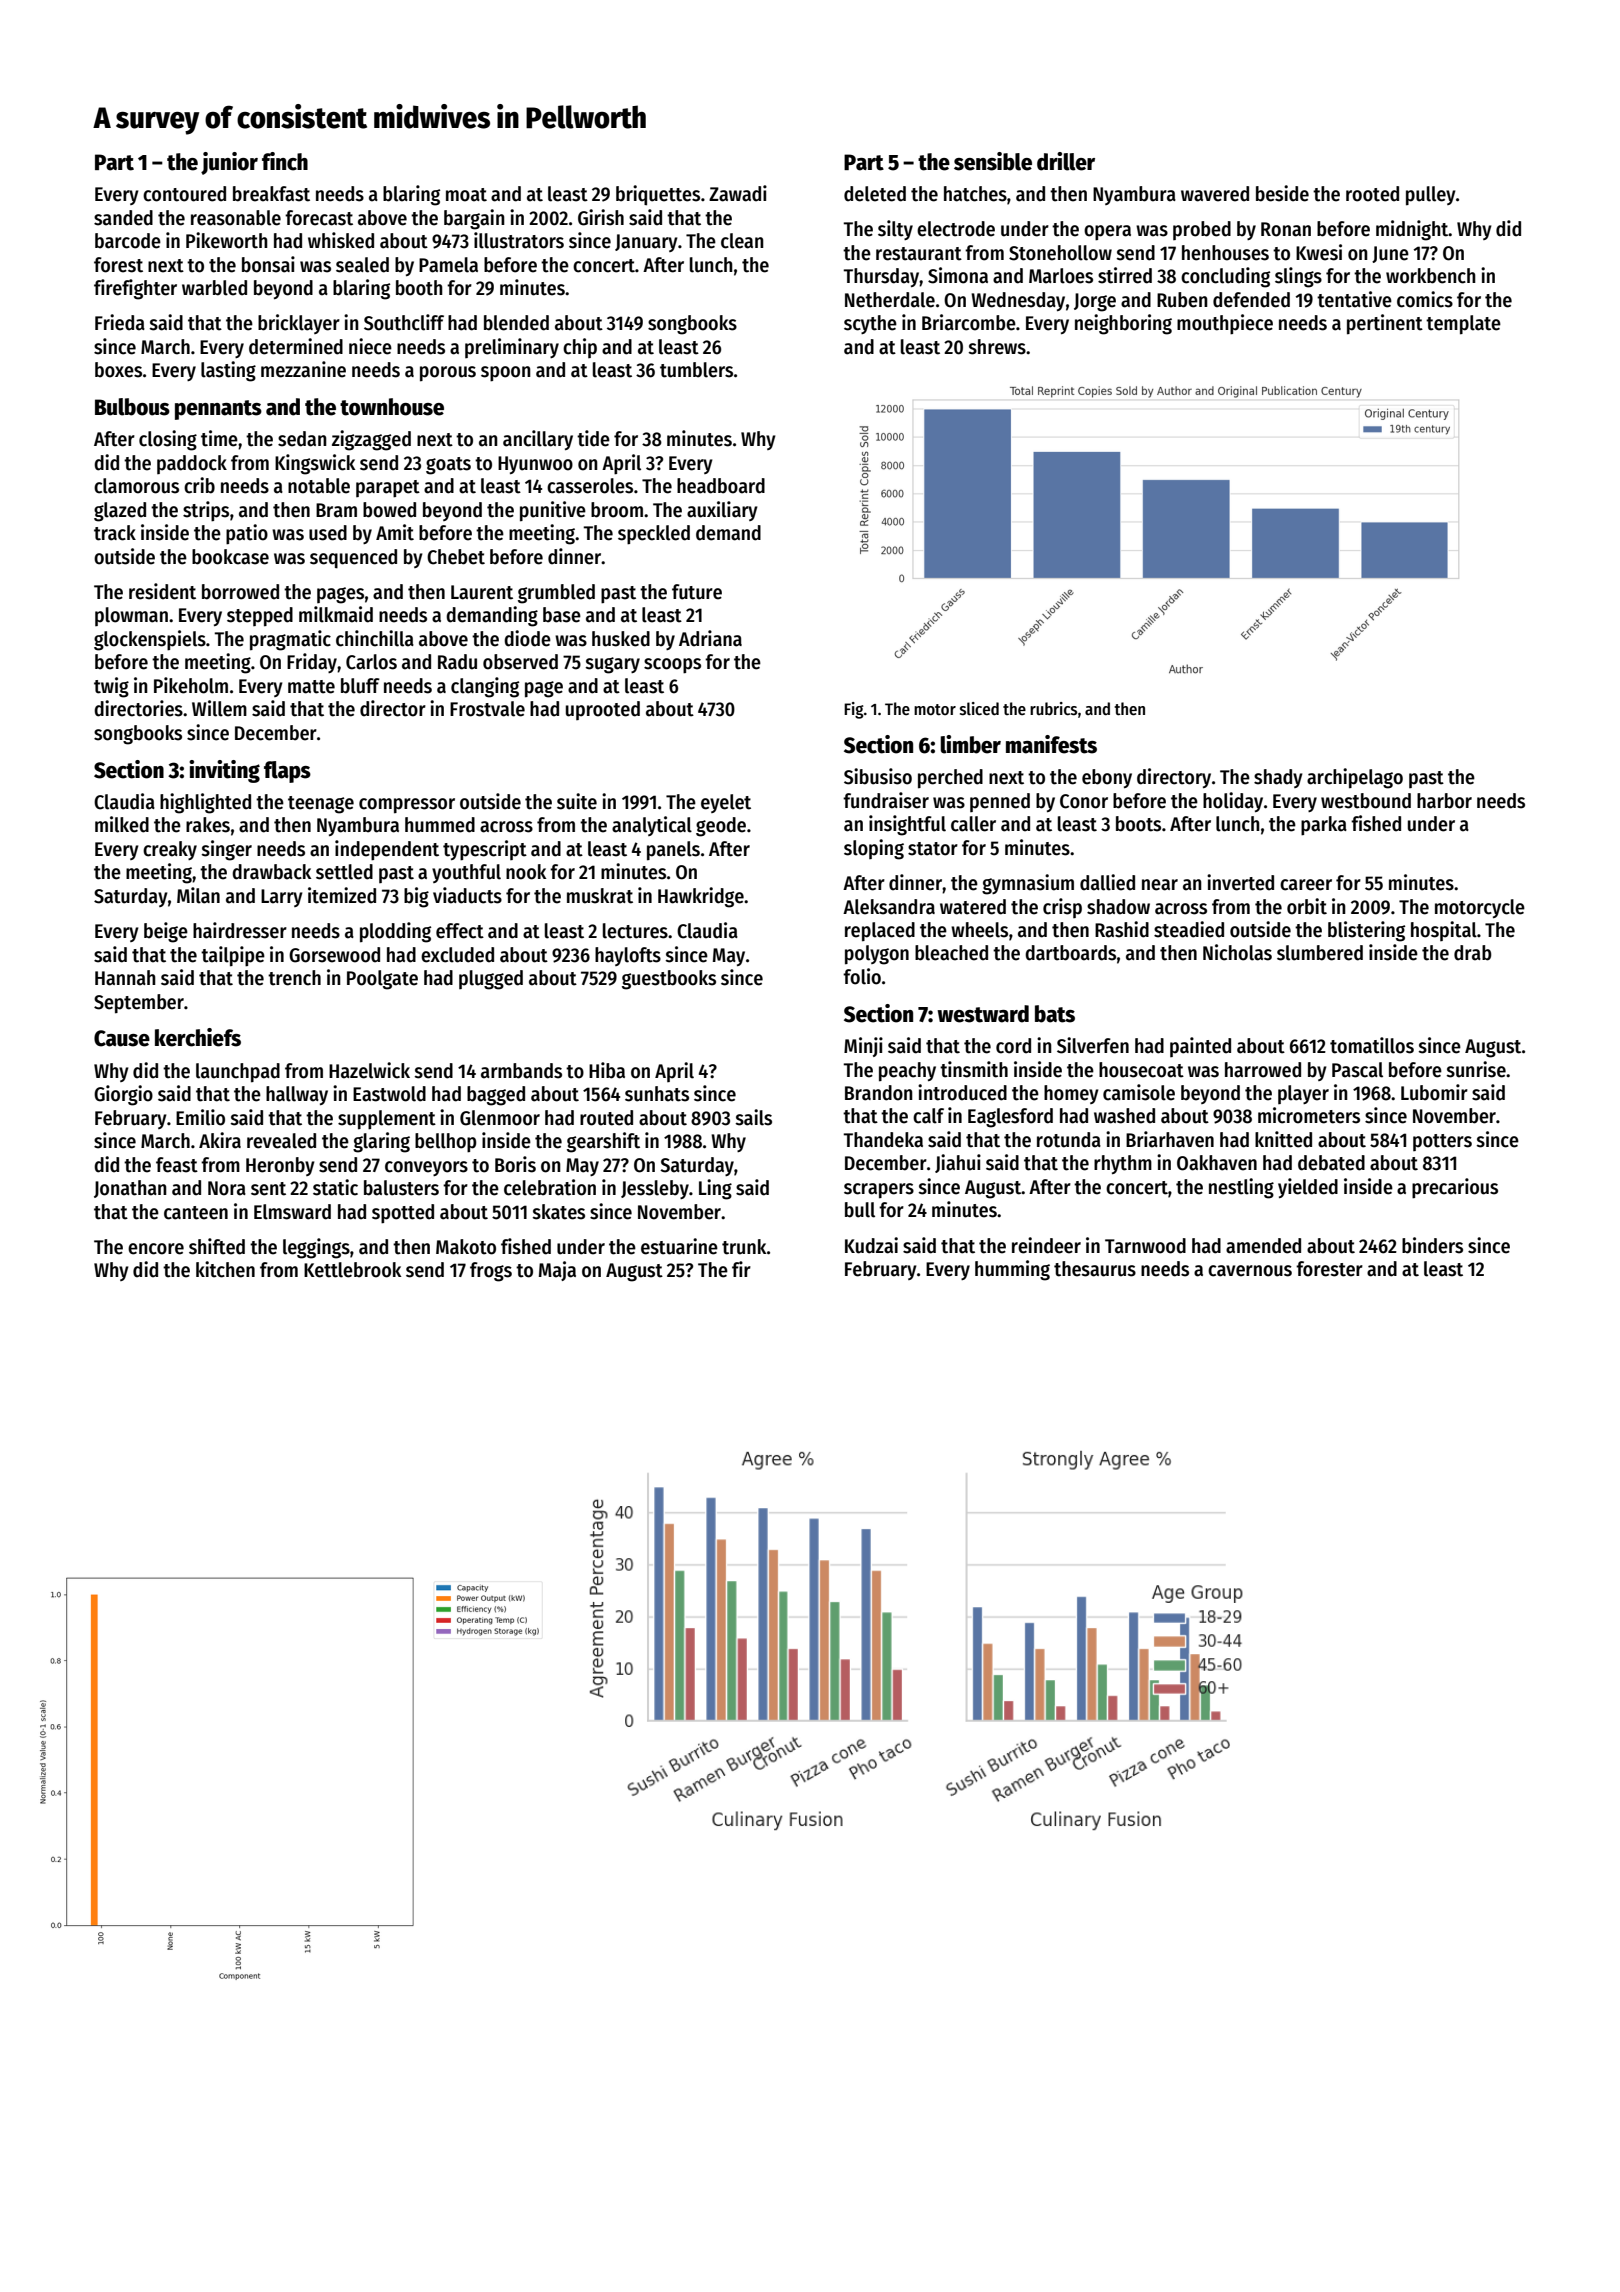  Describe the element at coordinates (1372, 1045) in the screenshot. I see `tomatillos` at that location.
